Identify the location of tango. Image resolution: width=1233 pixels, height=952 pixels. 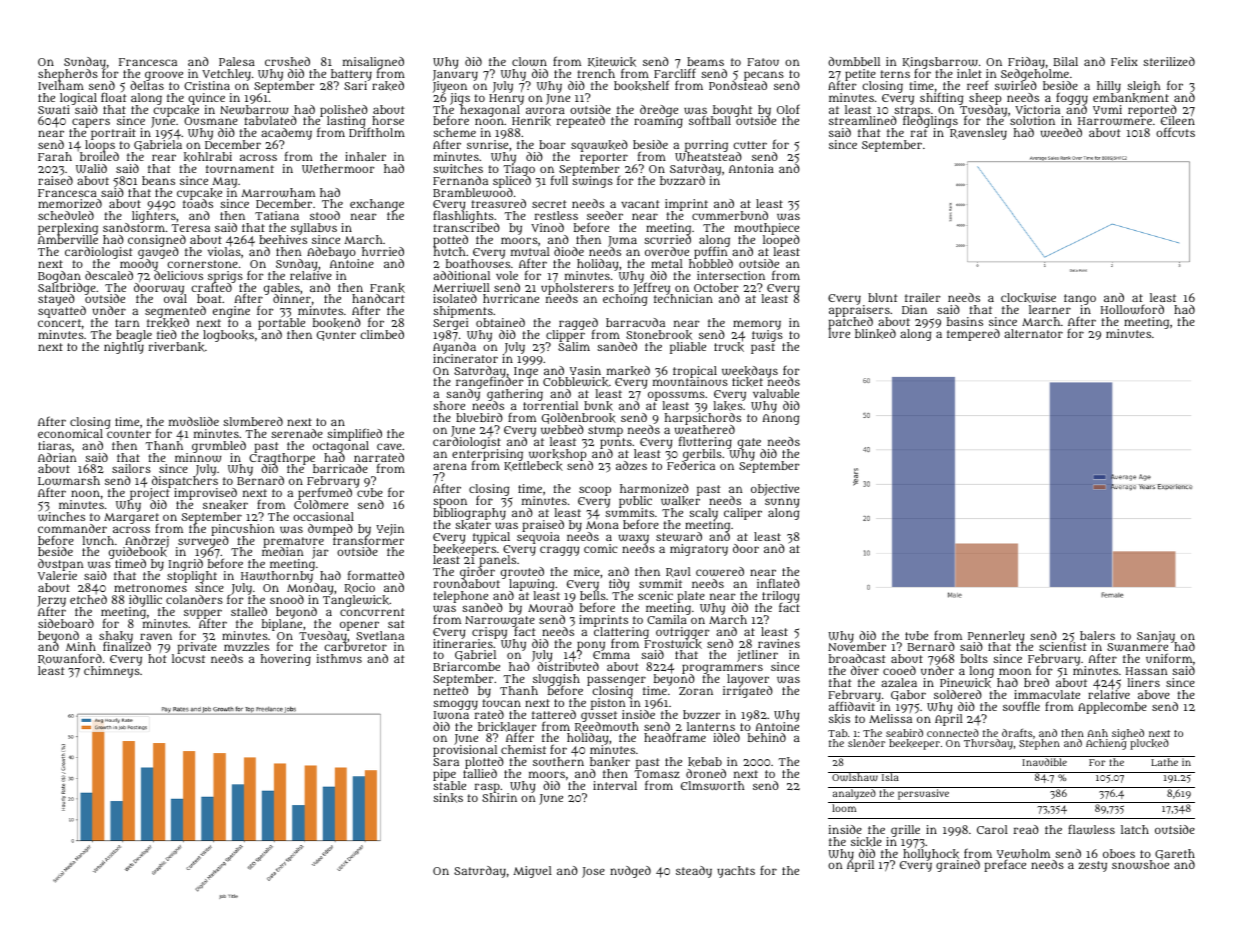
(1080, 299).
